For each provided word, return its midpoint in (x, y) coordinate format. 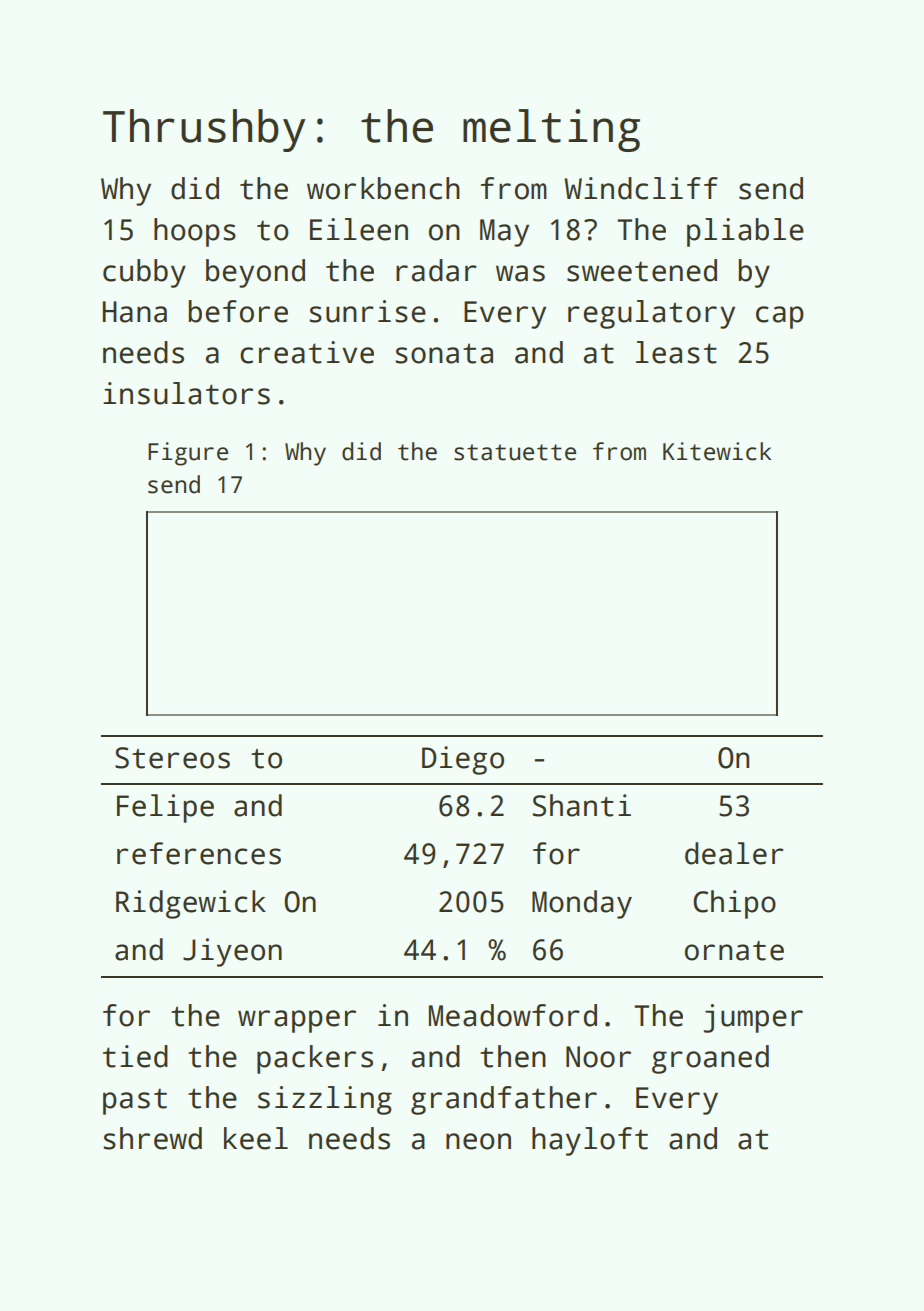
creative (307, 352)
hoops (195, 232)
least (676, 352)
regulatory (651, 314)
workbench (383, 188)
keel (256, 1138)
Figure (188, 454)
